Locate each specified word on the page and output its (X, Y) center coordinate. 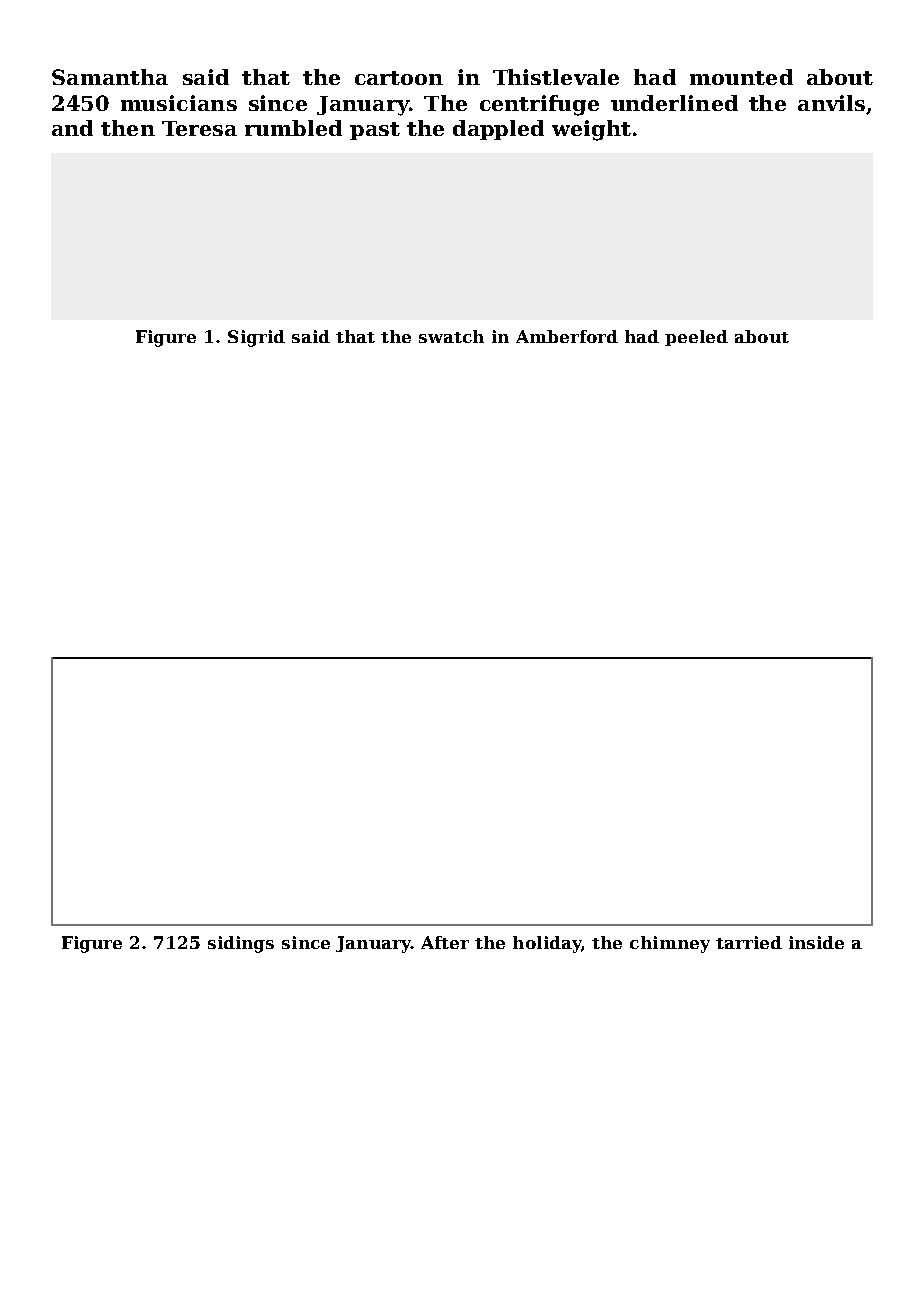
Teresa (199, 128)
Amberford (567, 336)
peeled (696, 338)
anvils (831, 103)
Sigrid (256, 338)
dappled (498, 130)
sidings (241, 944)
